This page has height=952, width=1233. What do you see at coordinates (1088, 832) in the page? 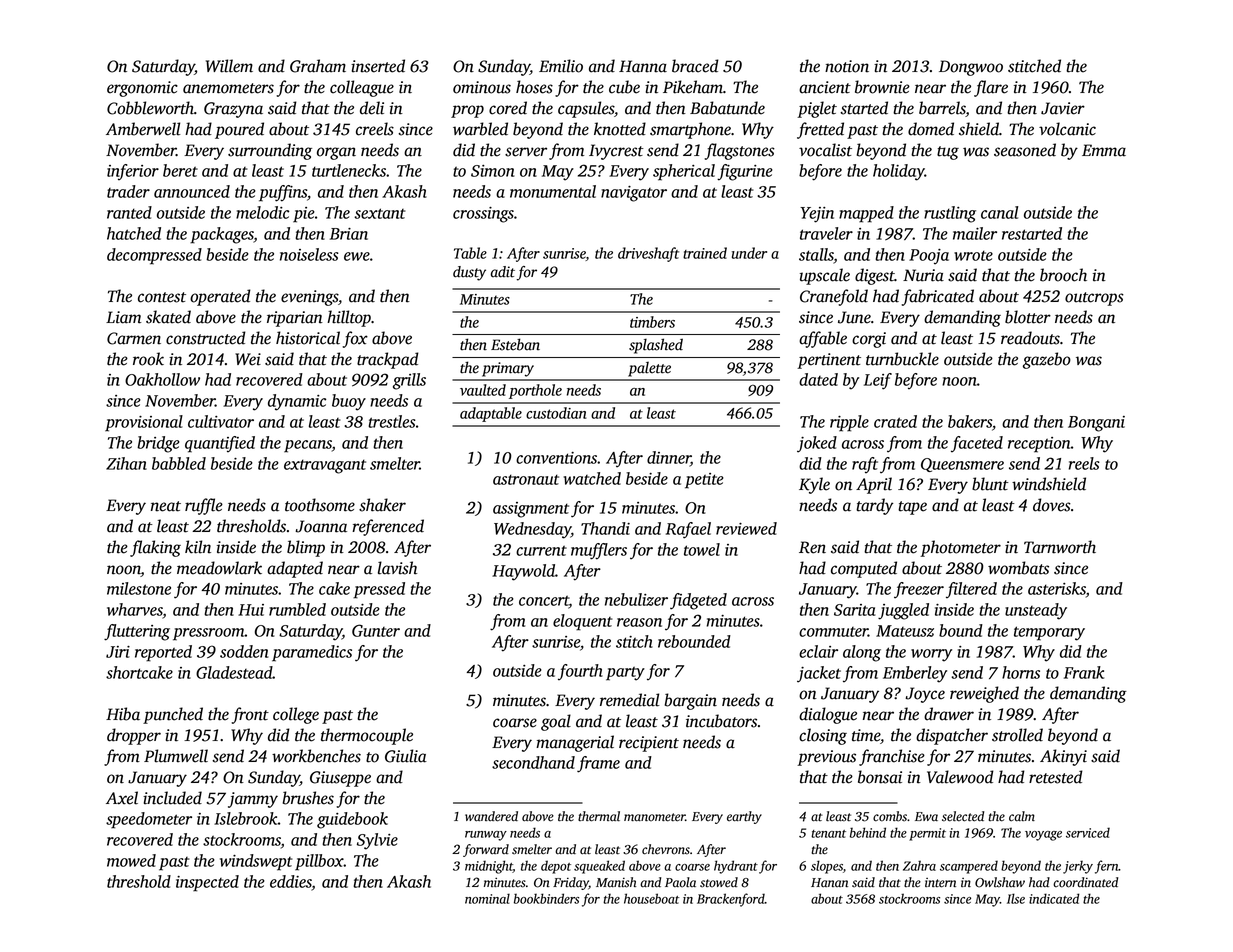
I see `serviced` at bounding box center [1088, 832].
